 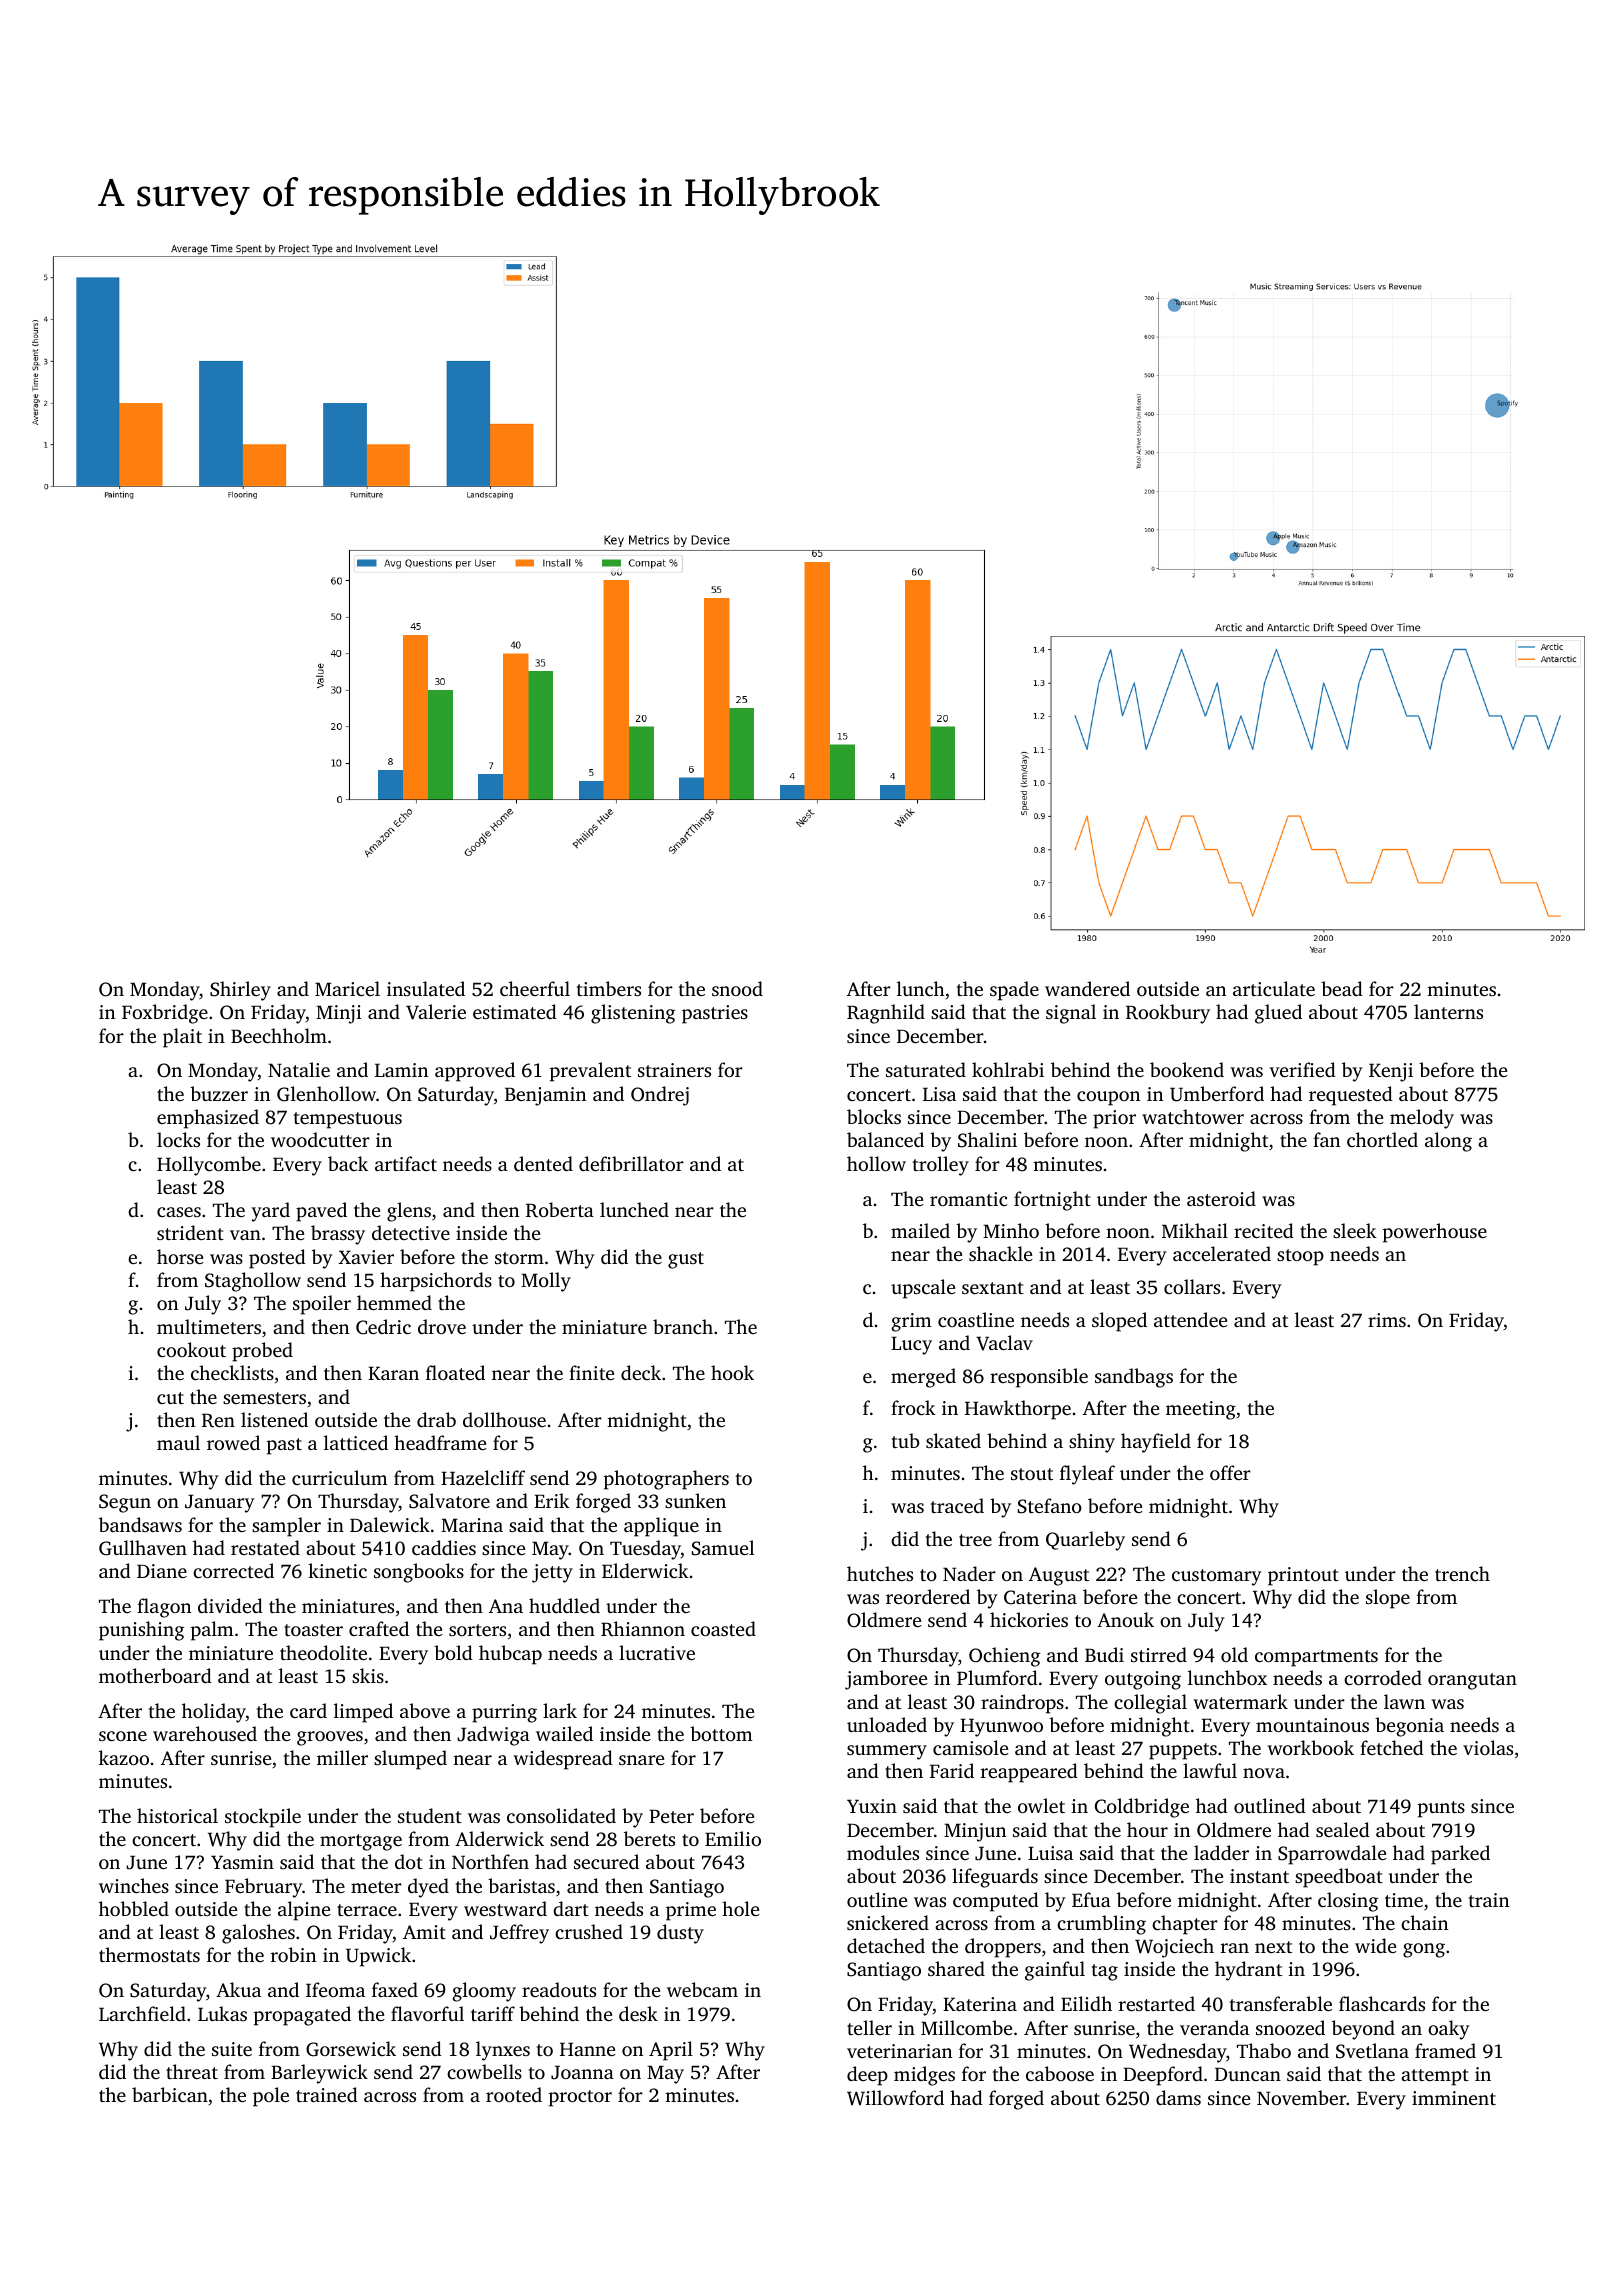 What do you see at coordinates (232, 1372) in the screenshot?
I see `checklists` at bounding box center [232, 1372].
